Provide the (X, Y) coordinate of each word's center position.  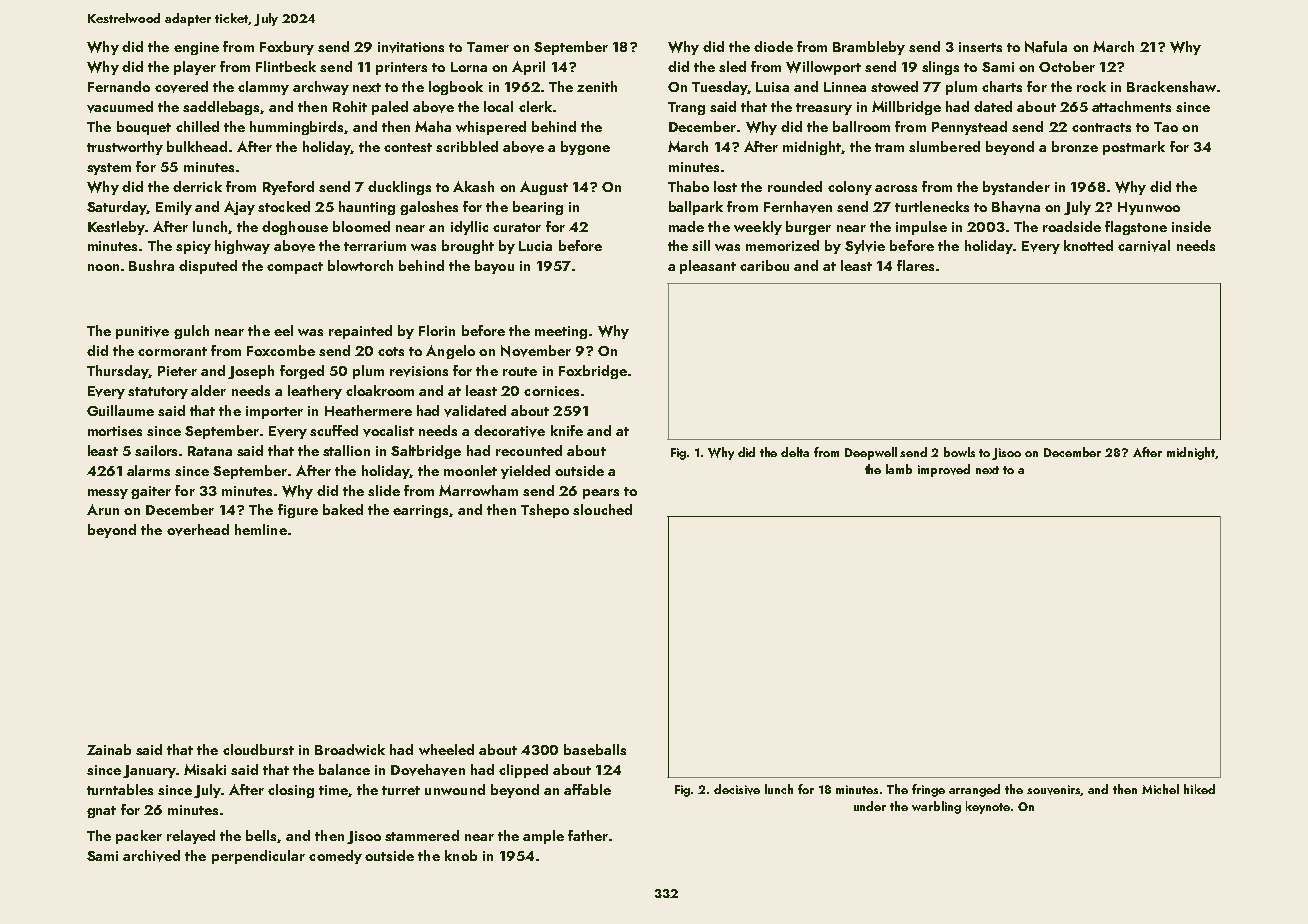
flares (915, 265)
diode (773, 46)
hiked (1199, 789)
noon (103, 267)
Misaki (205, 769)
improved (944, 470)
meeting (561, 332)
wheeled (446, 749)
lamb (899, 469)
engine (196, 48)
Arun (103, 509)
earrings (420, 511)
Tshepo (545, 511)
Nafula (1046, 47)
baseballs (595, 749)
